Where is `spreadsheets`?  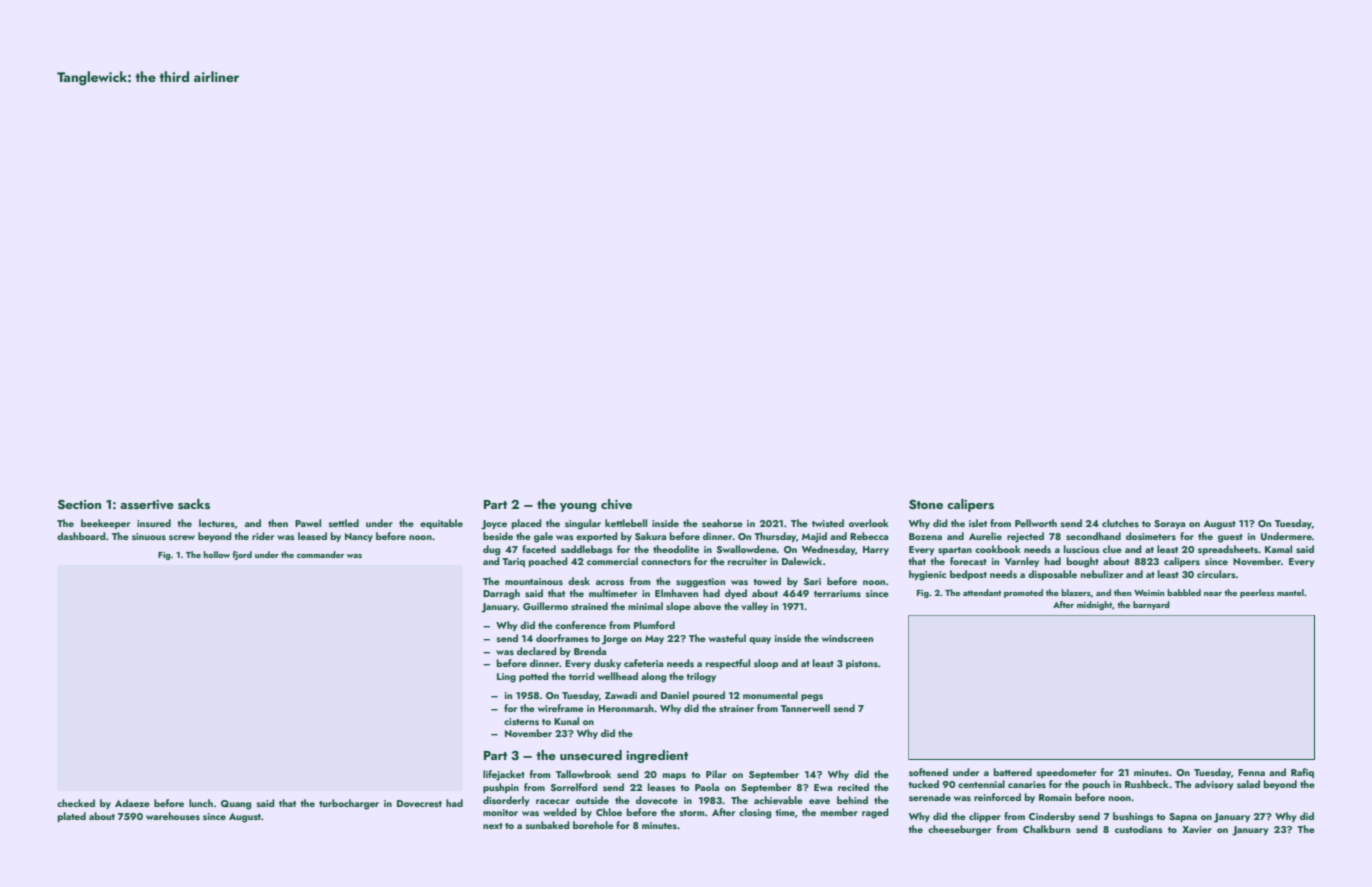 spreadsheets is located at coordinates (1228, 550).
